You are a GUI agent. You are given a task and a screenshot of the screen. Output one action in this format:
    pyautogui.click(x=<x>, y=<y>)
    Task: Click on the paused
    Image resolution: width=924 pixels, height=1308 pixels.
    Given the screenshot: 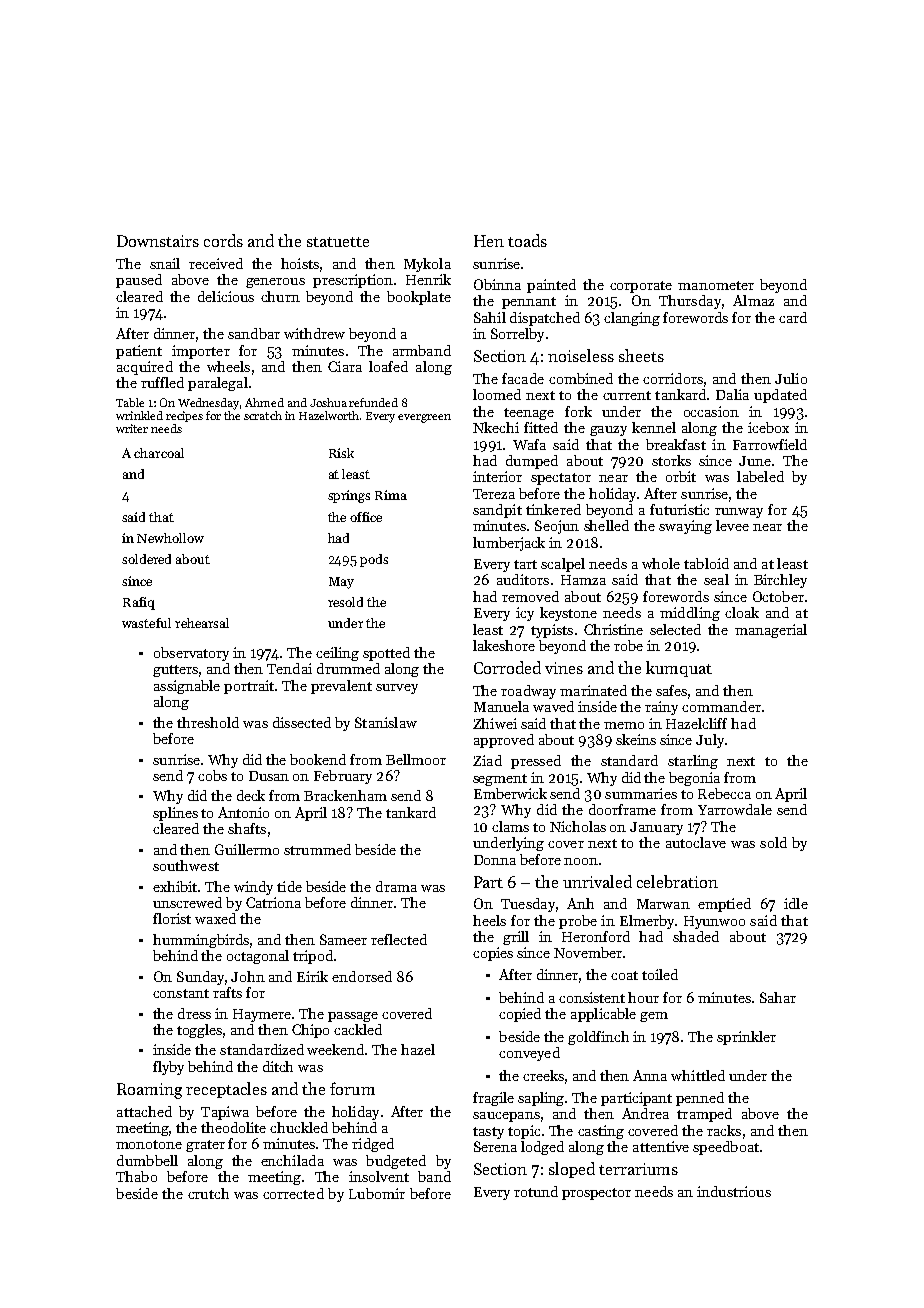 What is the action you would take?
    pyautogui.click(x=139, y=281)
